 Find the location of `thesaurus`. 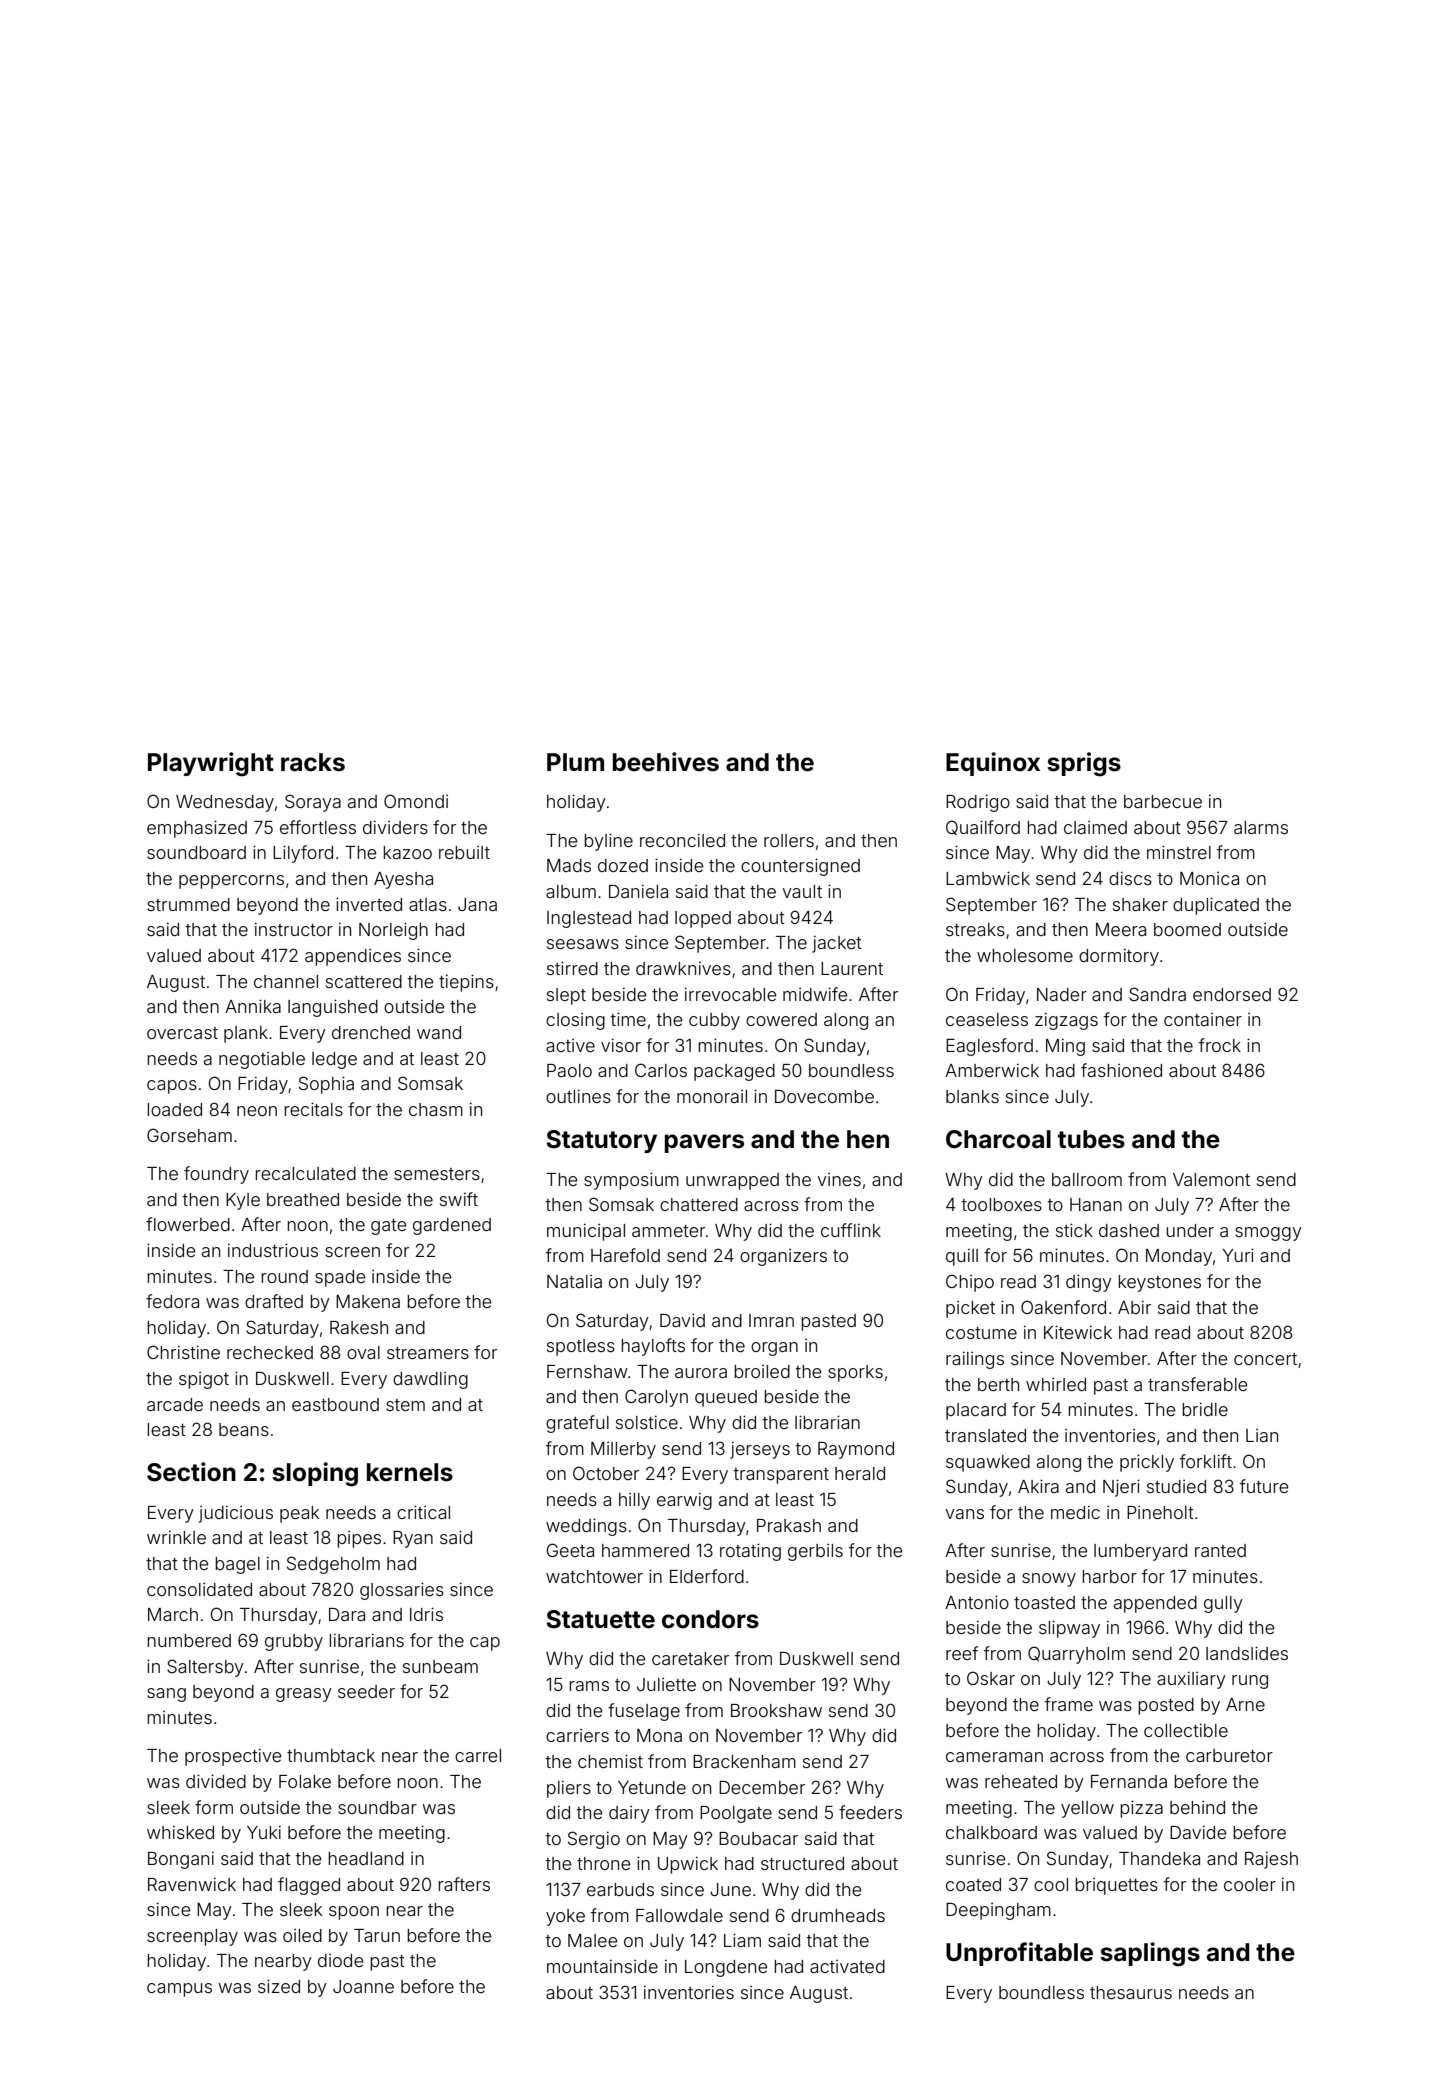

thesaurus is located at coordinates (1131, 1992).
